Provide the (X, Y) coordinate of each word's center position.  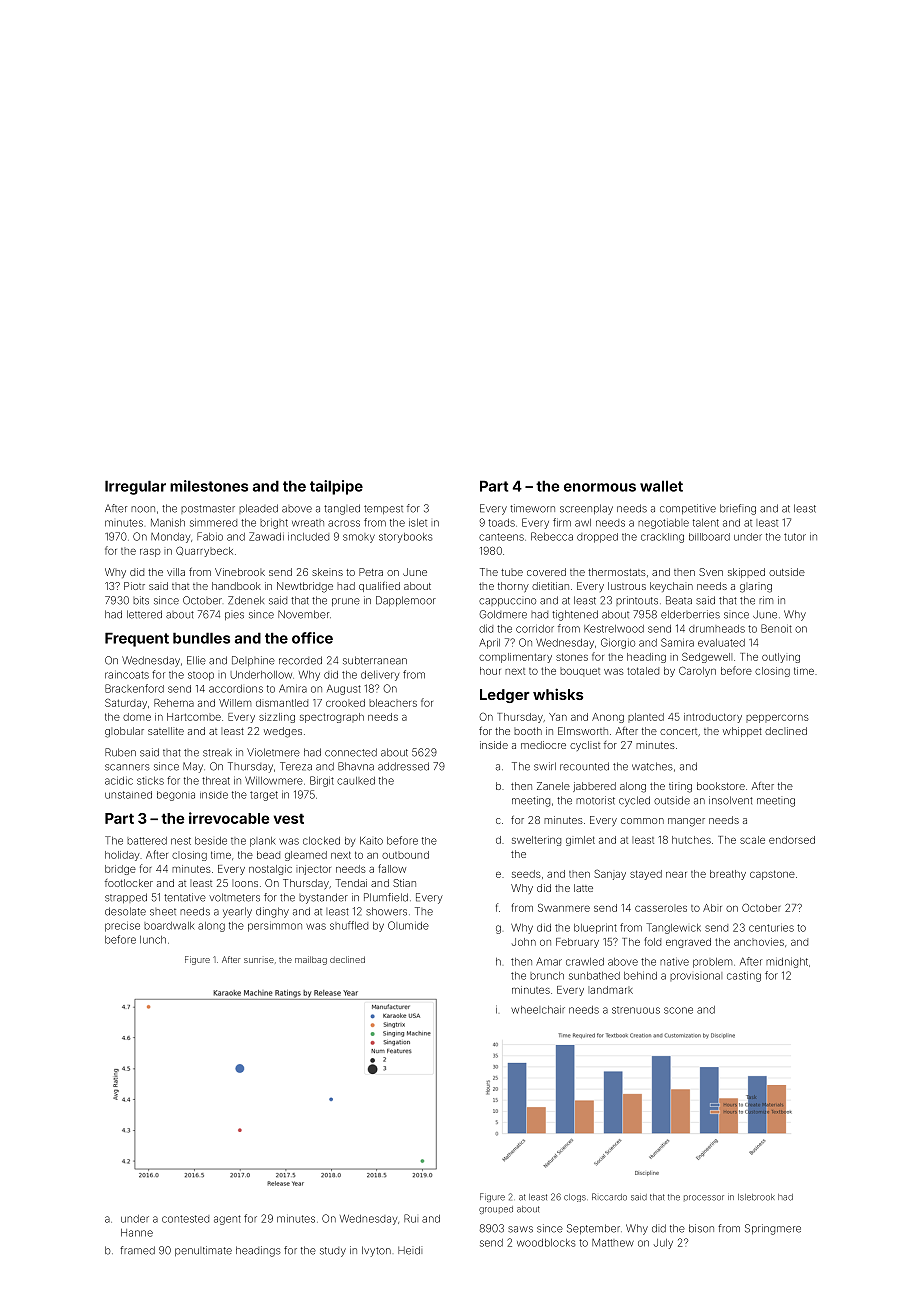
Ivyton (376, 1251)
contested (185, 1219)
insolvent (731, 800)
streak (217, 753)
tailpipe (336, 487)
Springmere (773, 1229)
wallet (661, 486)
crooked (345, 703)
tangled (342, 509)
